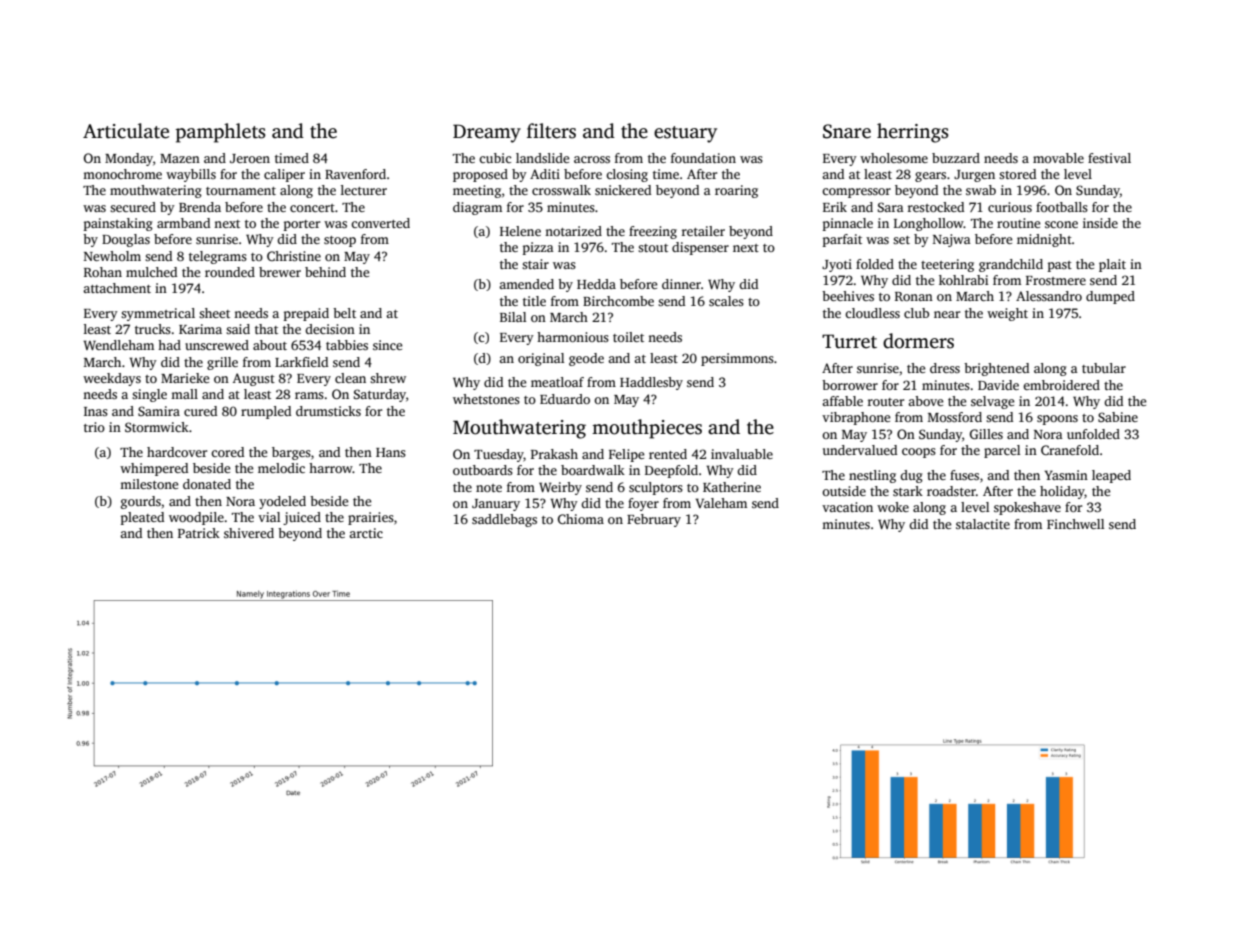  What do you see at coordinates (886, 402) in the screenshot?
I see `router` at bounding box center [886, 402].
